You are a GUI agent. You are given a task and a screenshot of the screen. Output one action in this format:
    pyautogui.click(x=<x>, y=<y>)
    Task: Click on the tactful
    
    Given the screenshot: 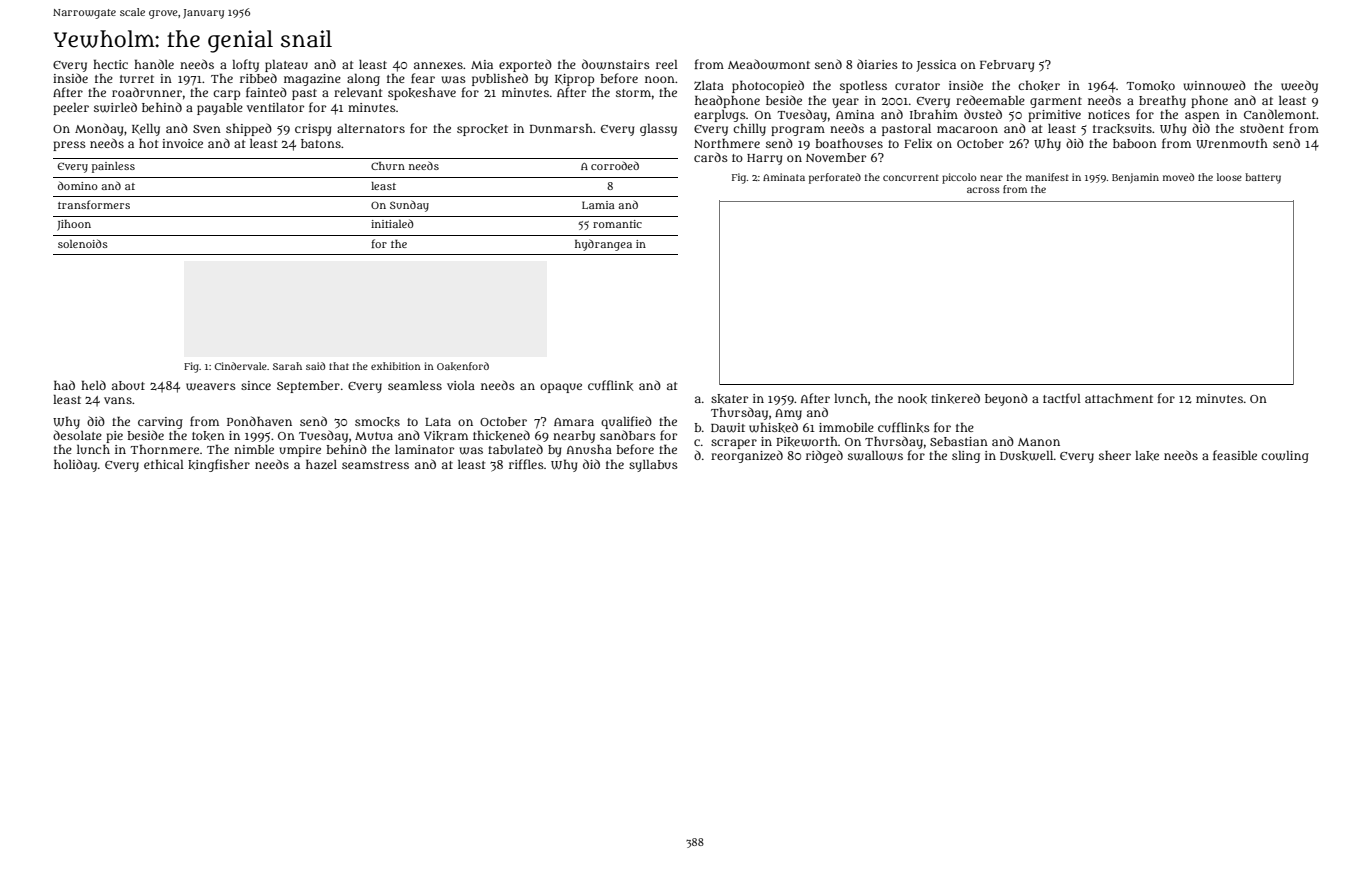 What is the action you would take?
    pyautogui.click(x=1062, y=398)
